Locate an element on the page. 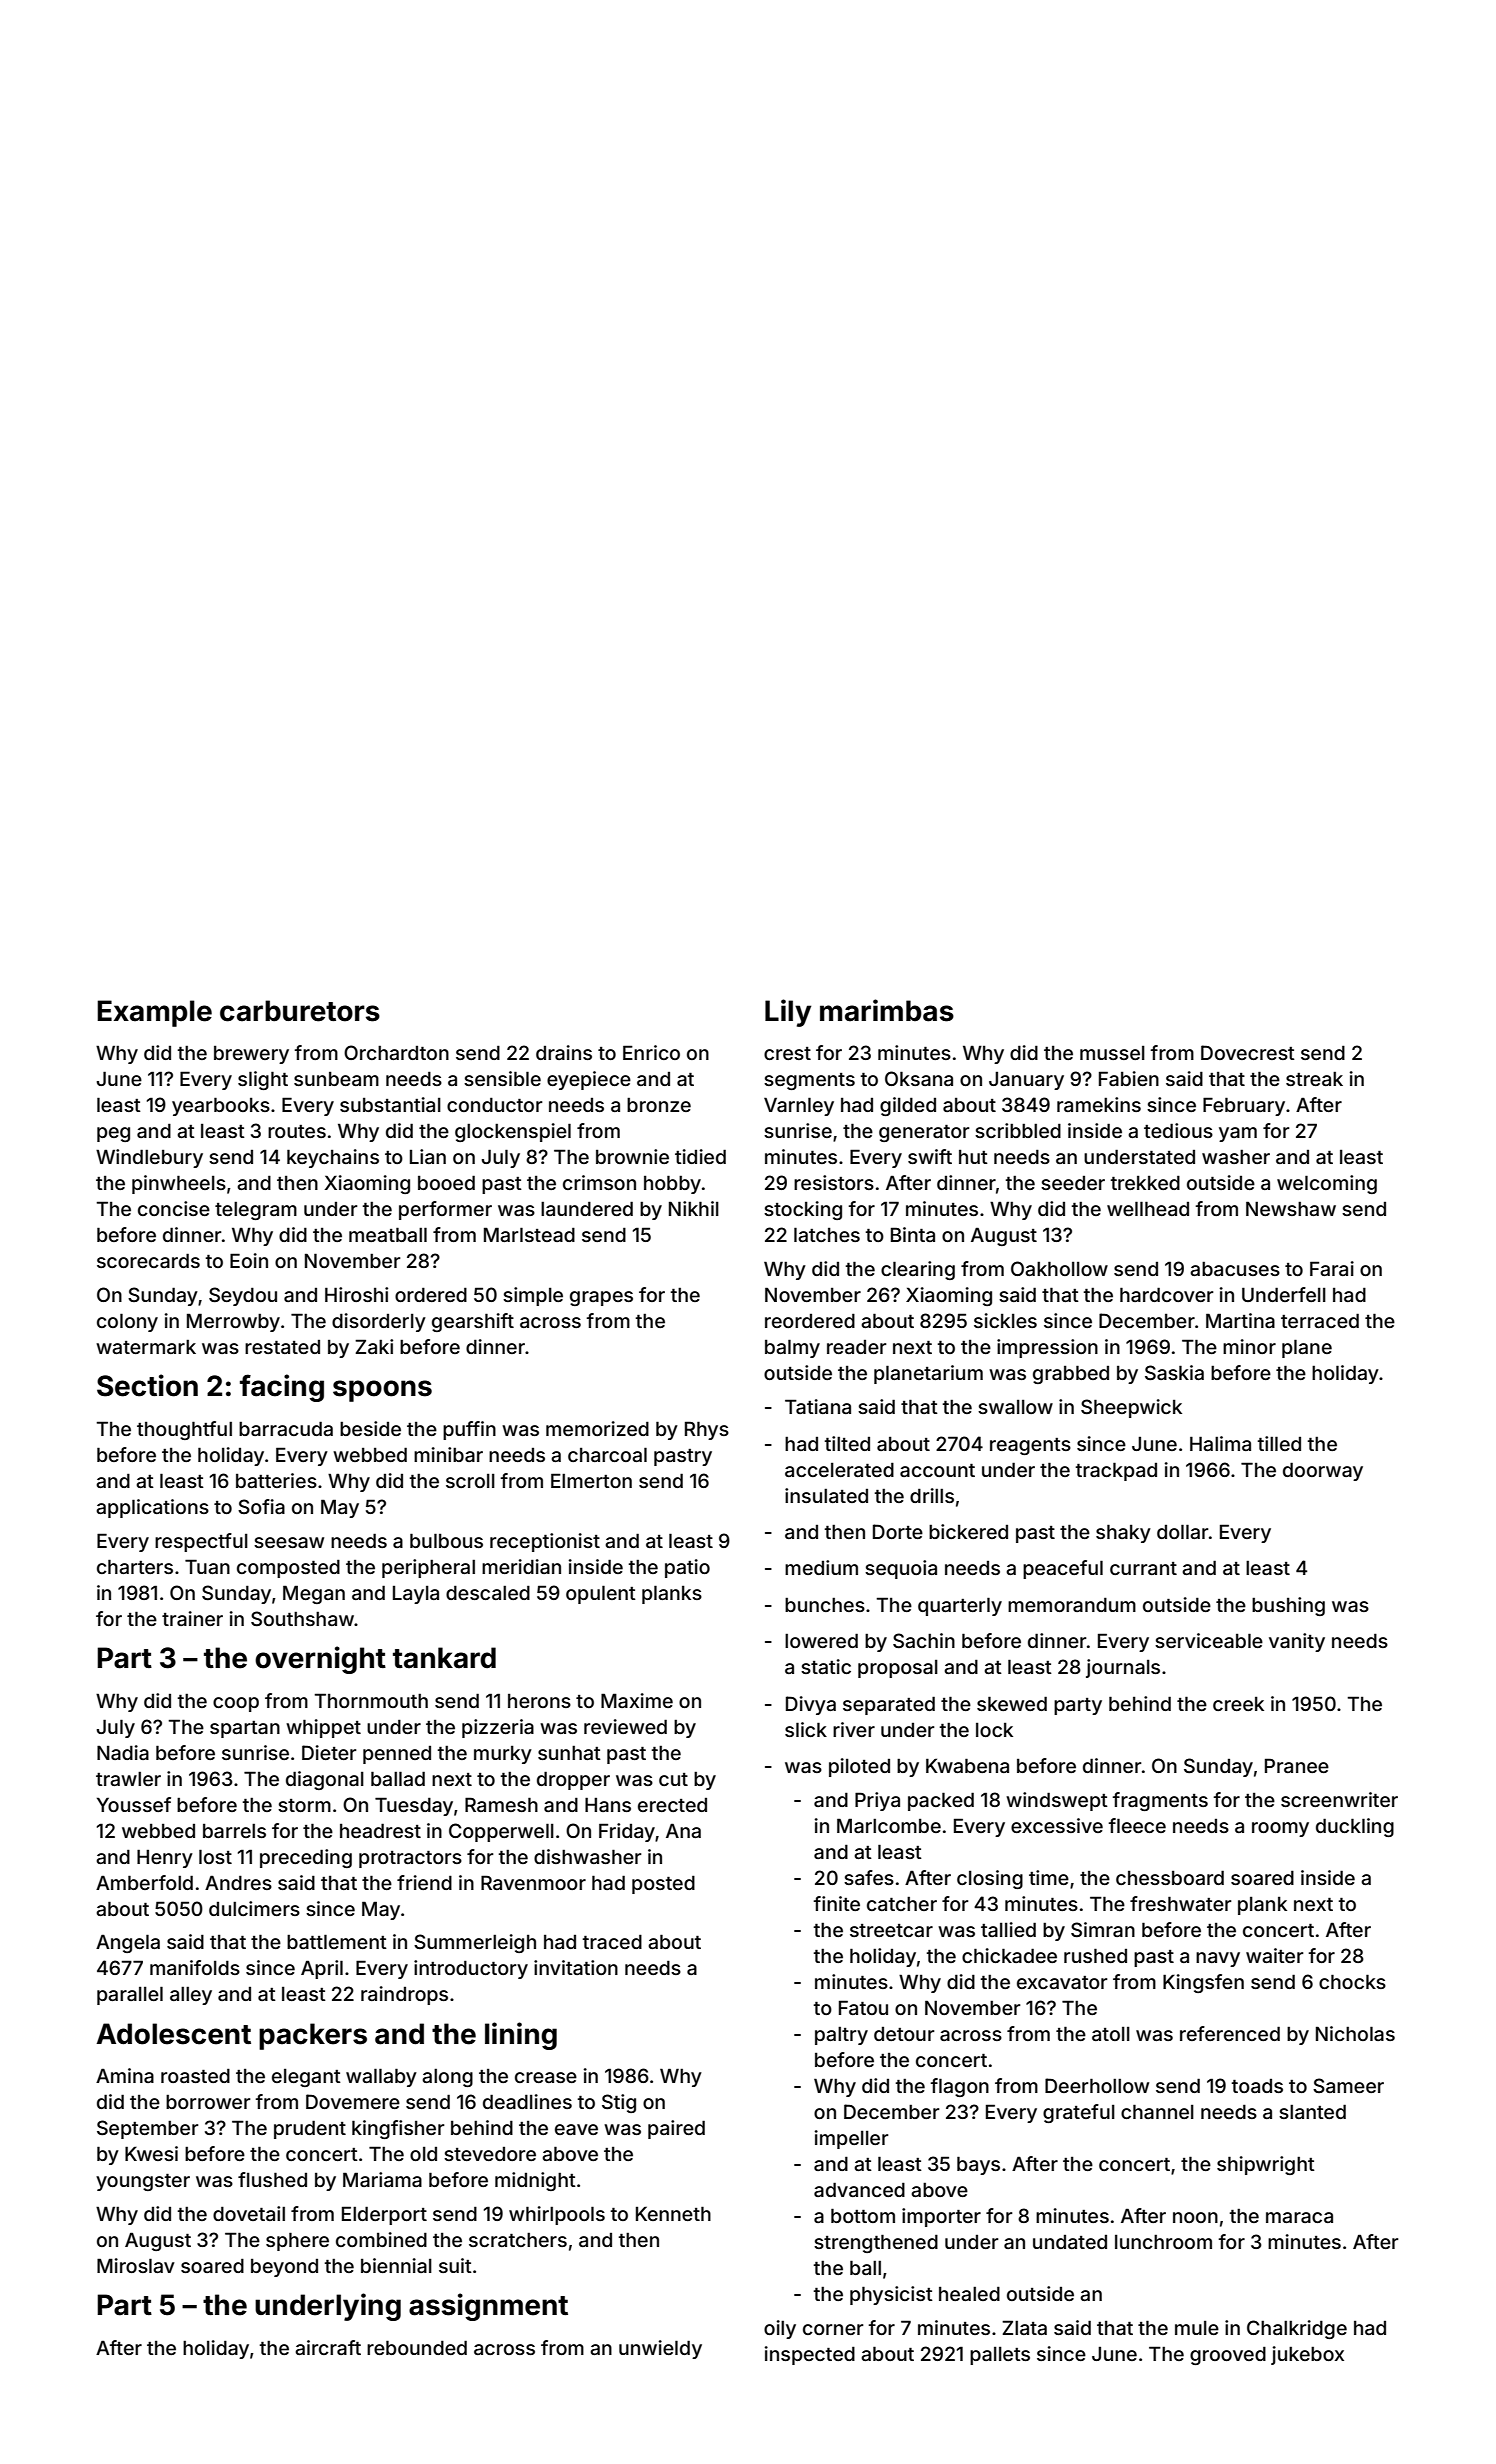 This document has width=1496, height=2464. grapes is located at coordinates (601, 1298).
